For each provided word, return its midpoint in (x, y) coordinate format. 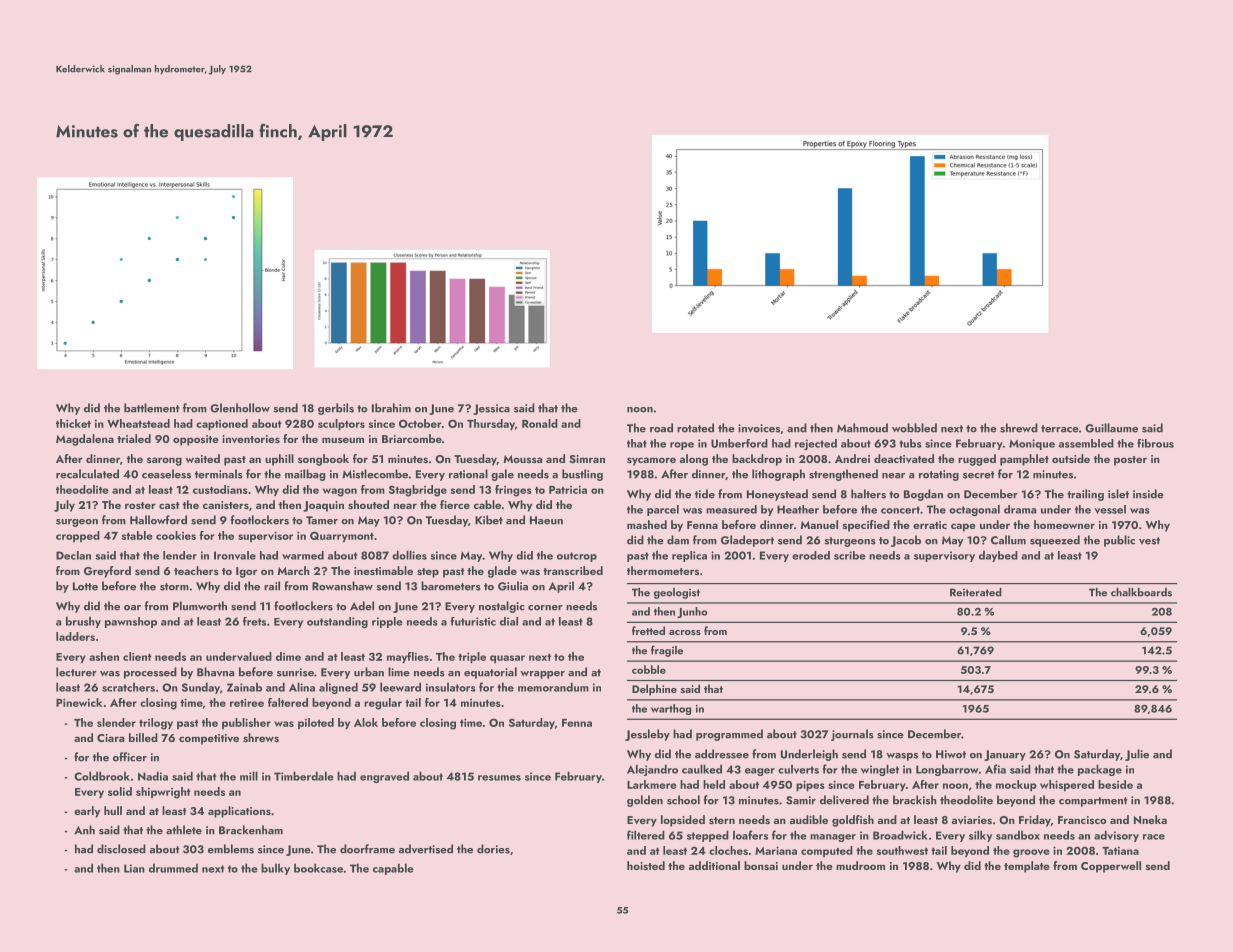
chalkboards (1141, 592)
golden (645, 801)
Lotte (85, 586)
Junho (692, 612)
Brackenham (251, 830)
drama (1020, 509)
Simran (587, 459)
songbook (323, 460)
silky (980, 836)
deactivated (904, 458)
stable (137, 535)
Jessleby (647, 735)
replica (689, 556)
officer (130, 757)
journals (852, 735)
